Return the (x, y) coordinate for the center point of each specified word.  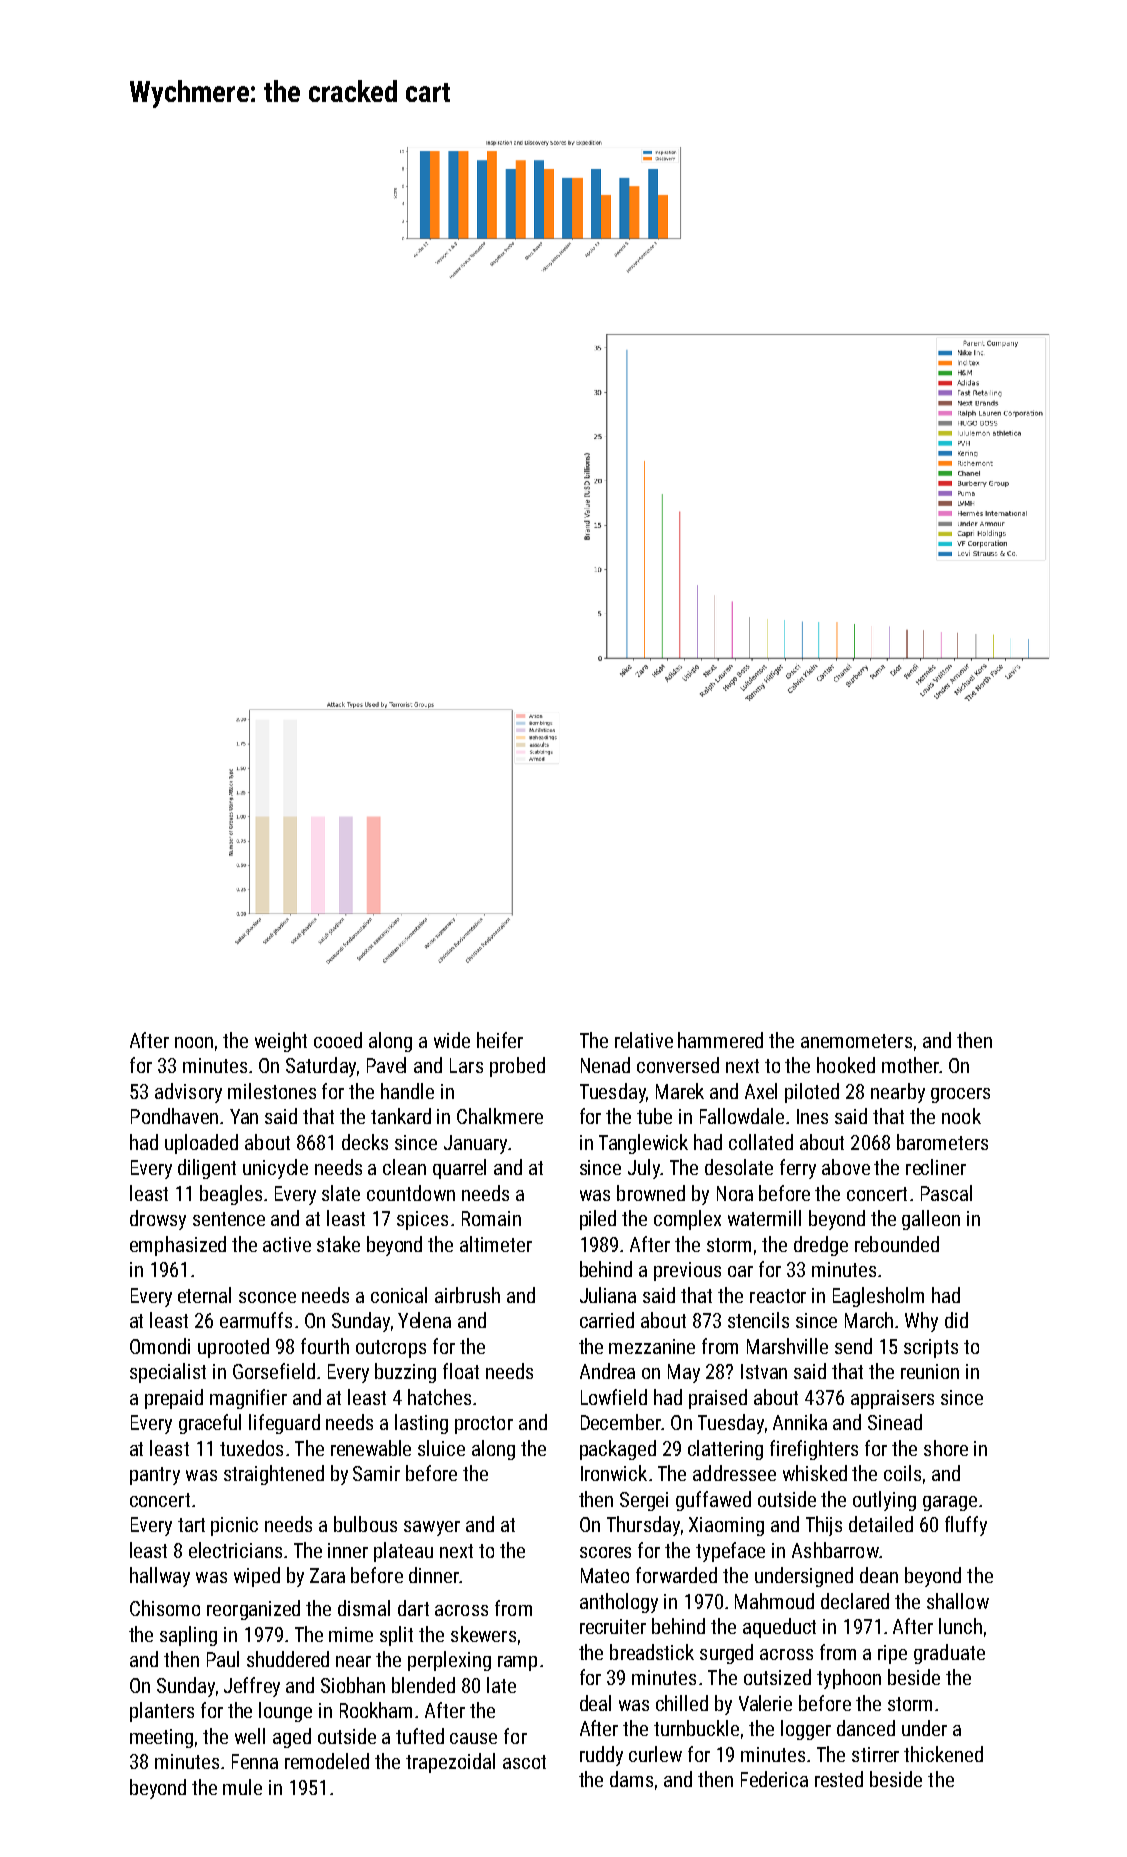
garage (950, 1503)
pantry (155, 1476)
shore (946, 1448)
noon (194, 1042)
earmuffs (256, 1320)
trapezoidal (450, 1763)
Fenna (255, 1761)
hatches (439, 1397)
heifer (500, 1040)
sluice (441, 1448)
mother (910, 1065)
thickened (943, 1754)
